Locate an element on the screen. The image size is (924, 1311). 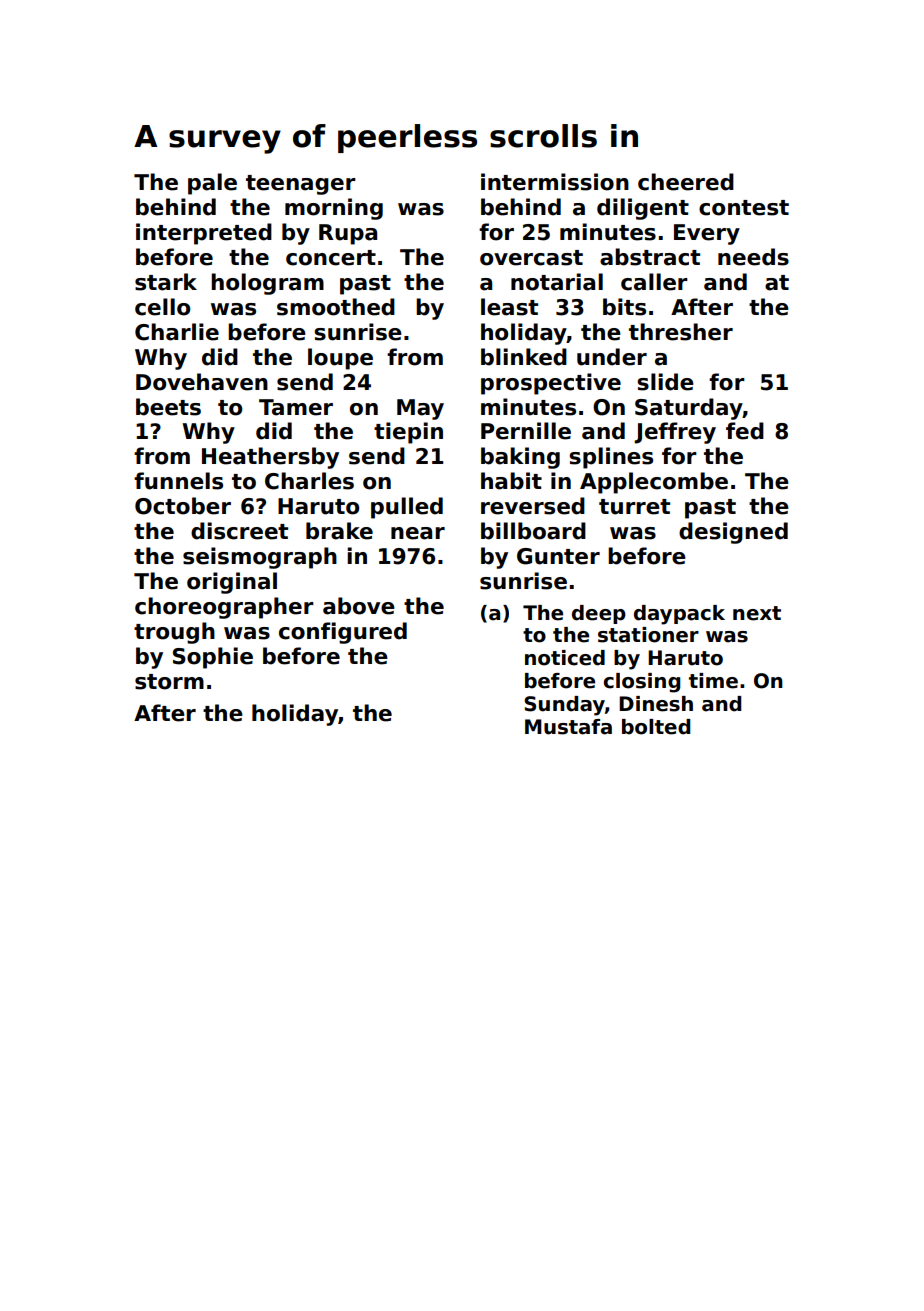
caller is located at coordinates (654, 282).
